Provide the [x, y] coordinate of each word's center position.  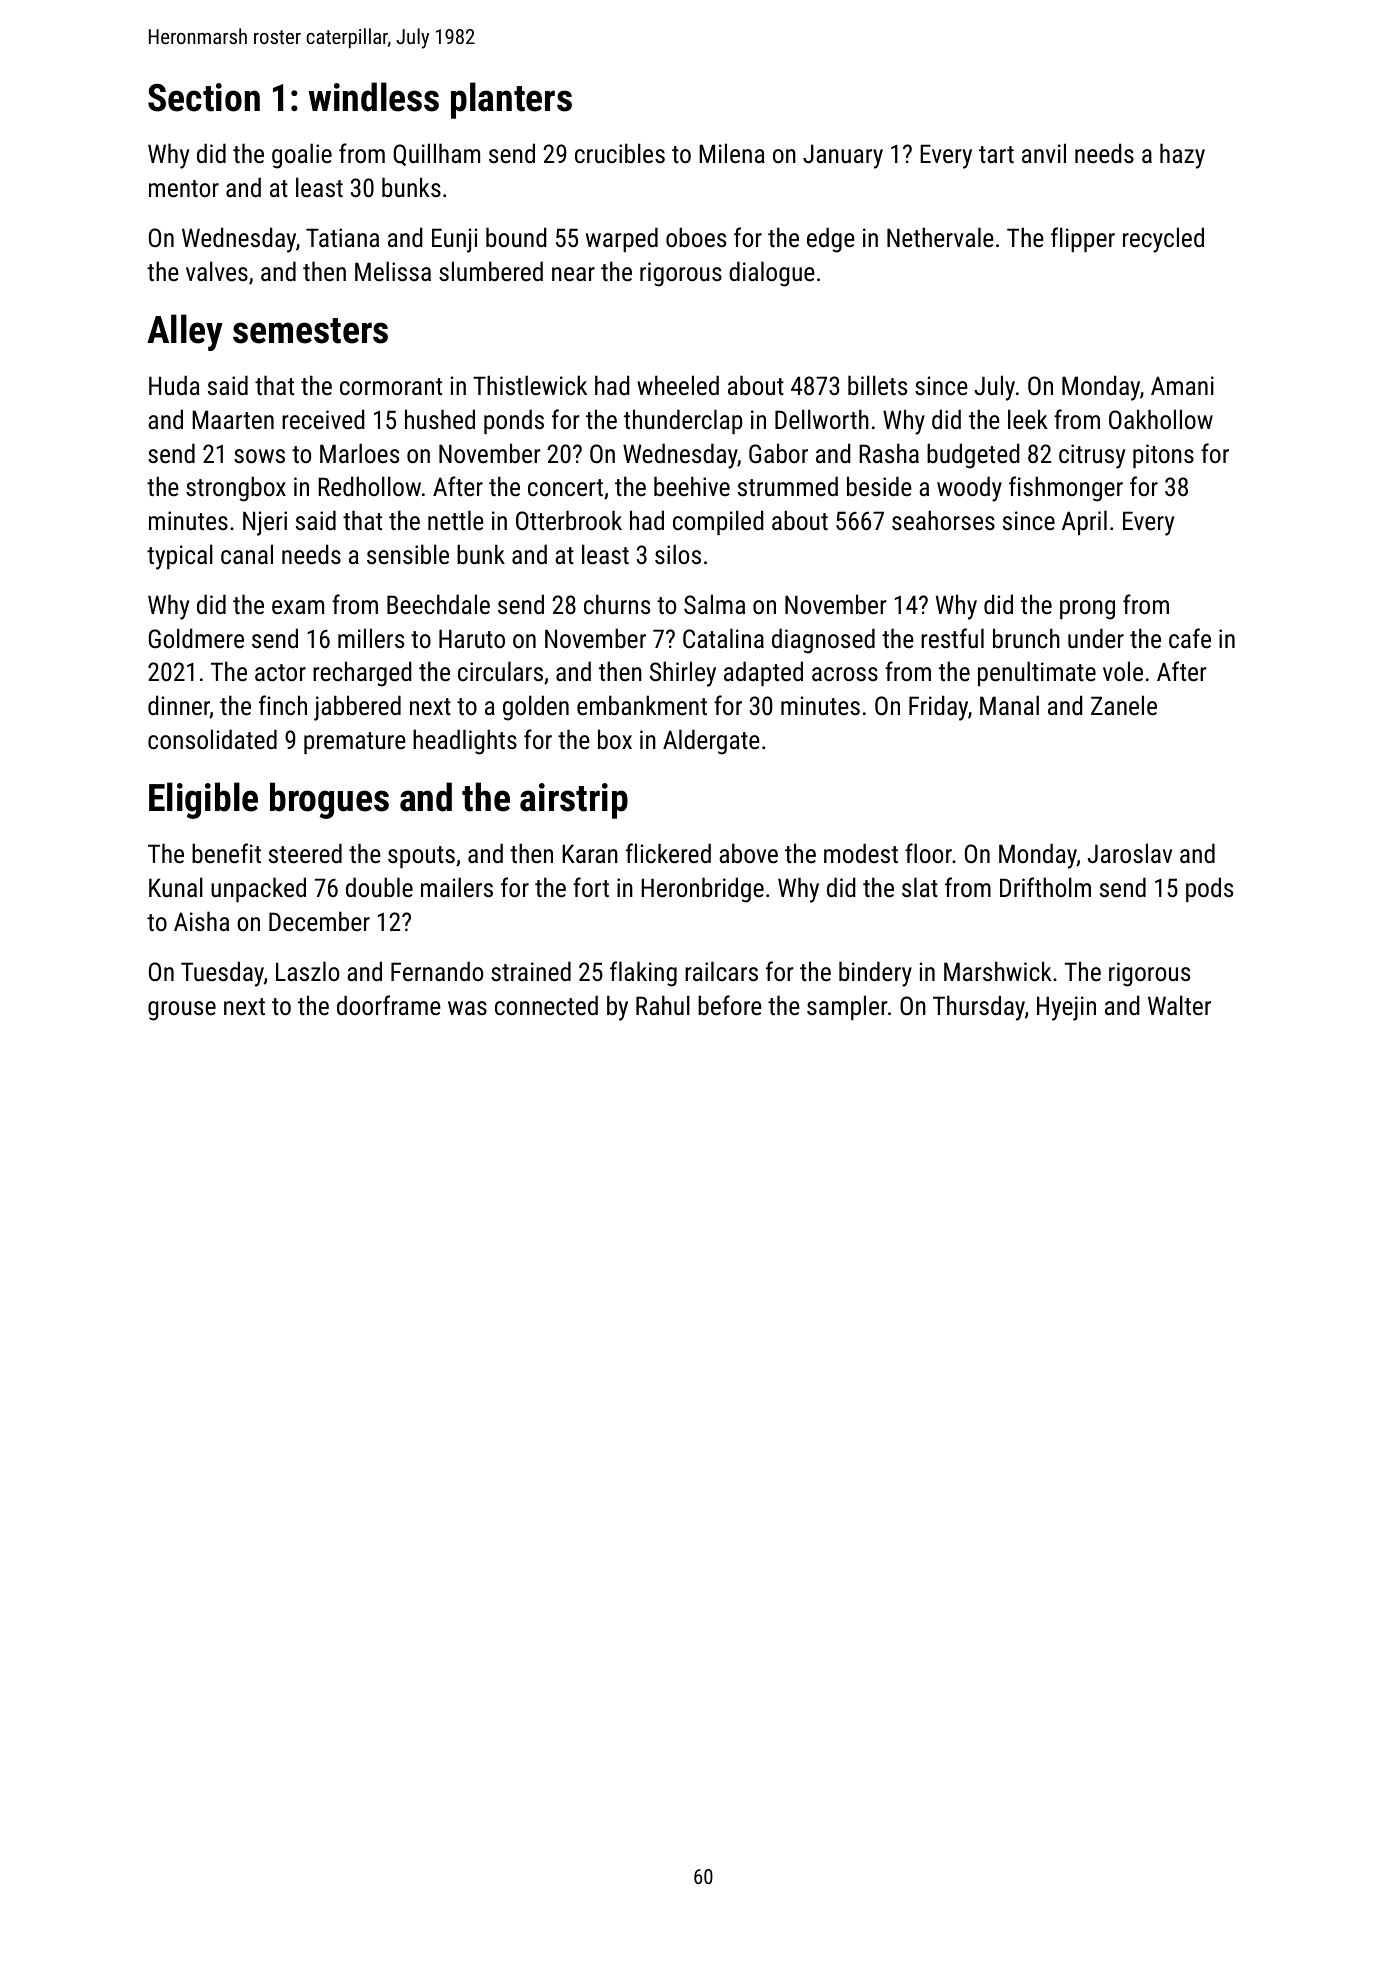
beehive [692, 486]
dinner [179, 706]
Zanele [1124, 705]
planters [511, 100]
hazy [1182, 156]
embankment [642, 705]
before [730, 1005]
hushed [440, 419]
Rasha [889, 453]
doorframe [389, 1005]
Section [204, 97]
